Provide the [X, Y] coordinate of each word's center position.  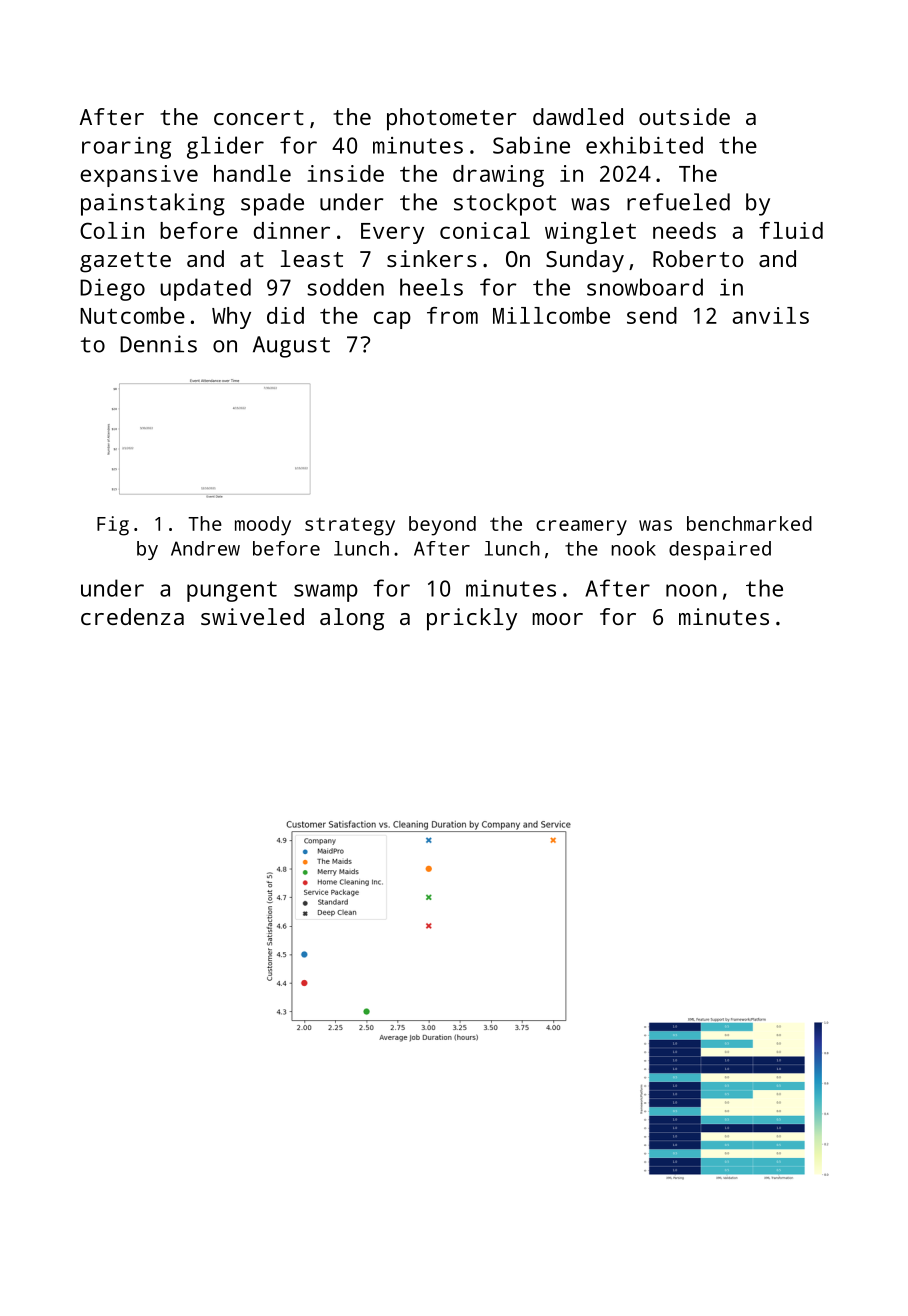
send [652, 315]
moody [263, 526]
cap [392, 320]
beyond [442, 526]
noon [691, 590]
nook [633, 548]
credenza [132, 616]
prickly [472, 619]
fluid [791, 230]
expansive [139, 176]
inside [345, 173]
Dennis [158, 344]
